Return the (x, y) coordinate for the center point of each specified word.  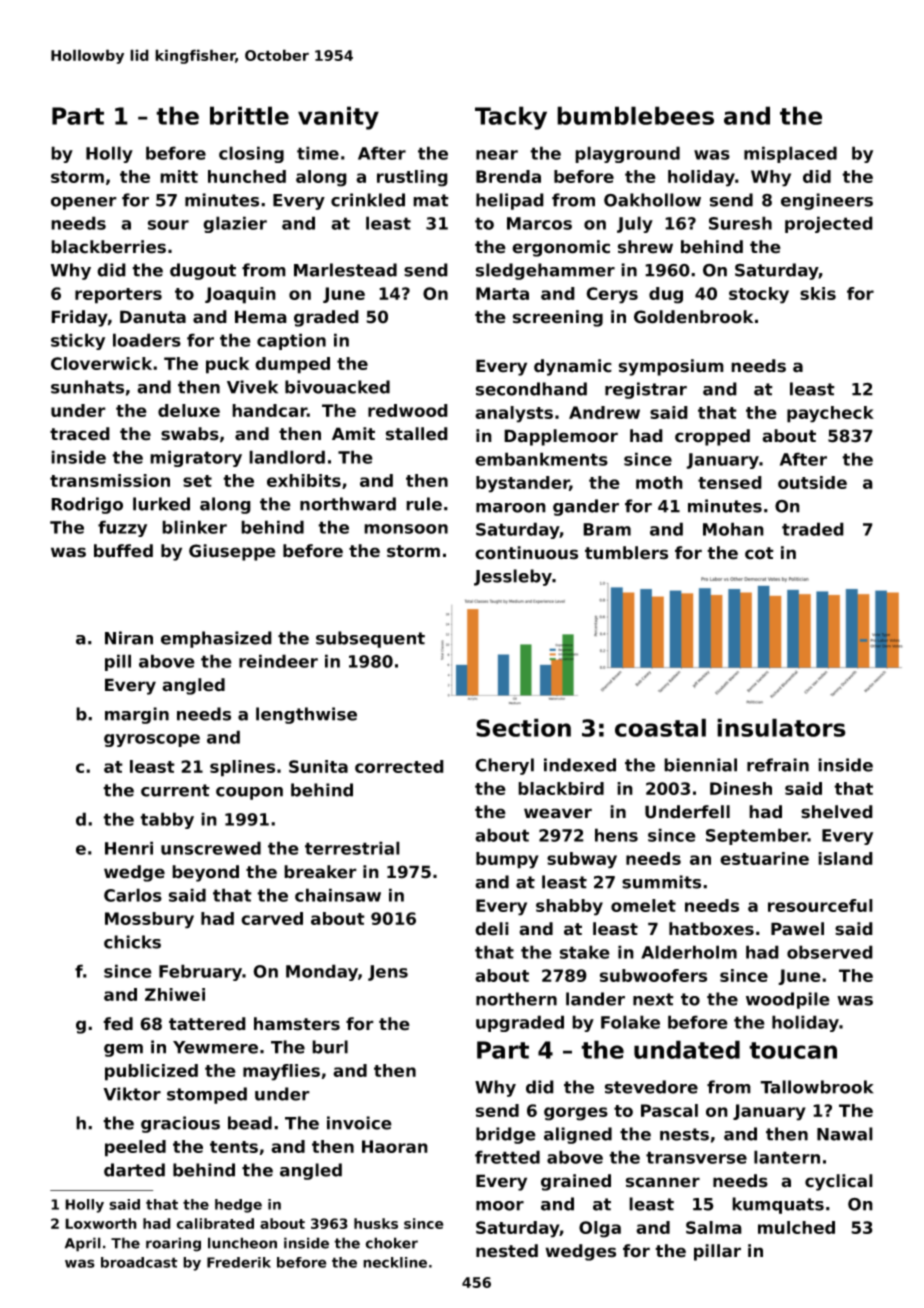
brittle (249, 115)
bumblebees (635, 115)
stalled (417, 434)
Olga (600, 1229)
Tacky (511, 118)
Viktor (132, 1094)
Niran (129, 638)
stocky (759, 295)
